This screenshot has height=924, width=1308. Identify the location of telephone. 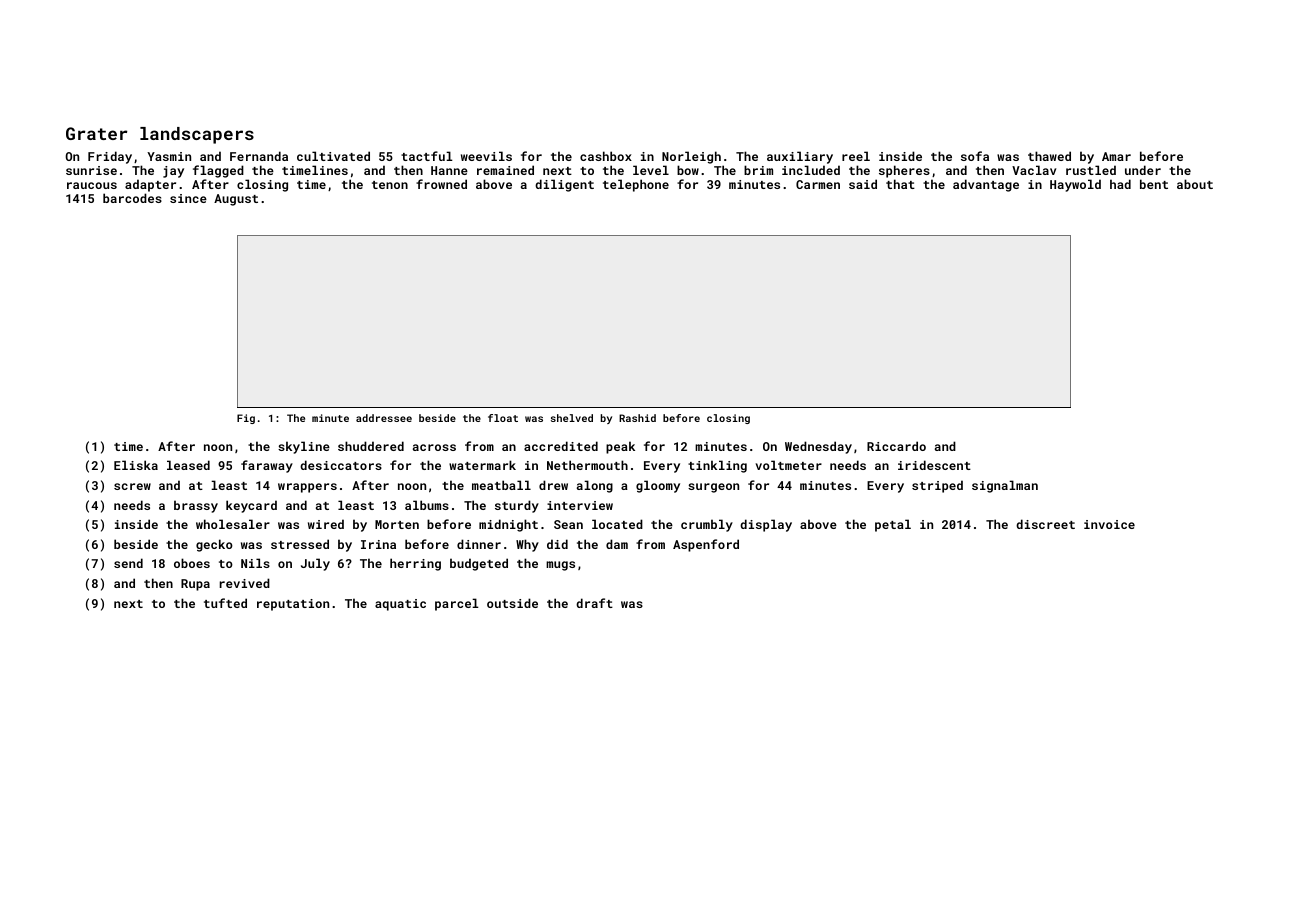
(636, 185).
